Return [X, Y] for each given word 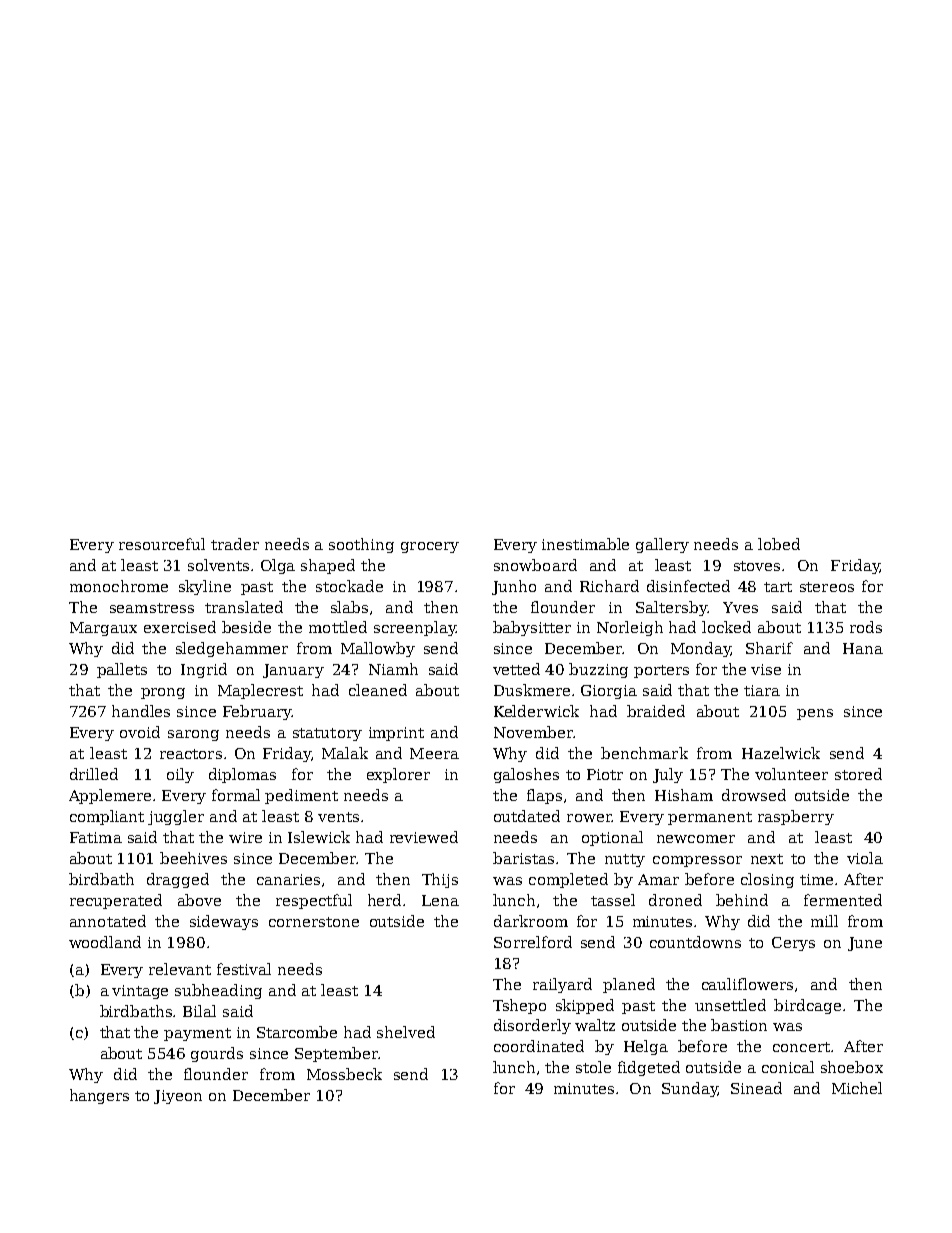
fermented [843, 900]
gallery [662, 545]
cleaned [378, 690]
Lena [440, 900]
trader [235, 544]
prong [163, 693]
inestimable [585, 544]
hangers [99, 1096]
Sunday [689, 1089]
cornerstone [314, 922]
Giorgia [609, 692]
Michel [857, 1088]
